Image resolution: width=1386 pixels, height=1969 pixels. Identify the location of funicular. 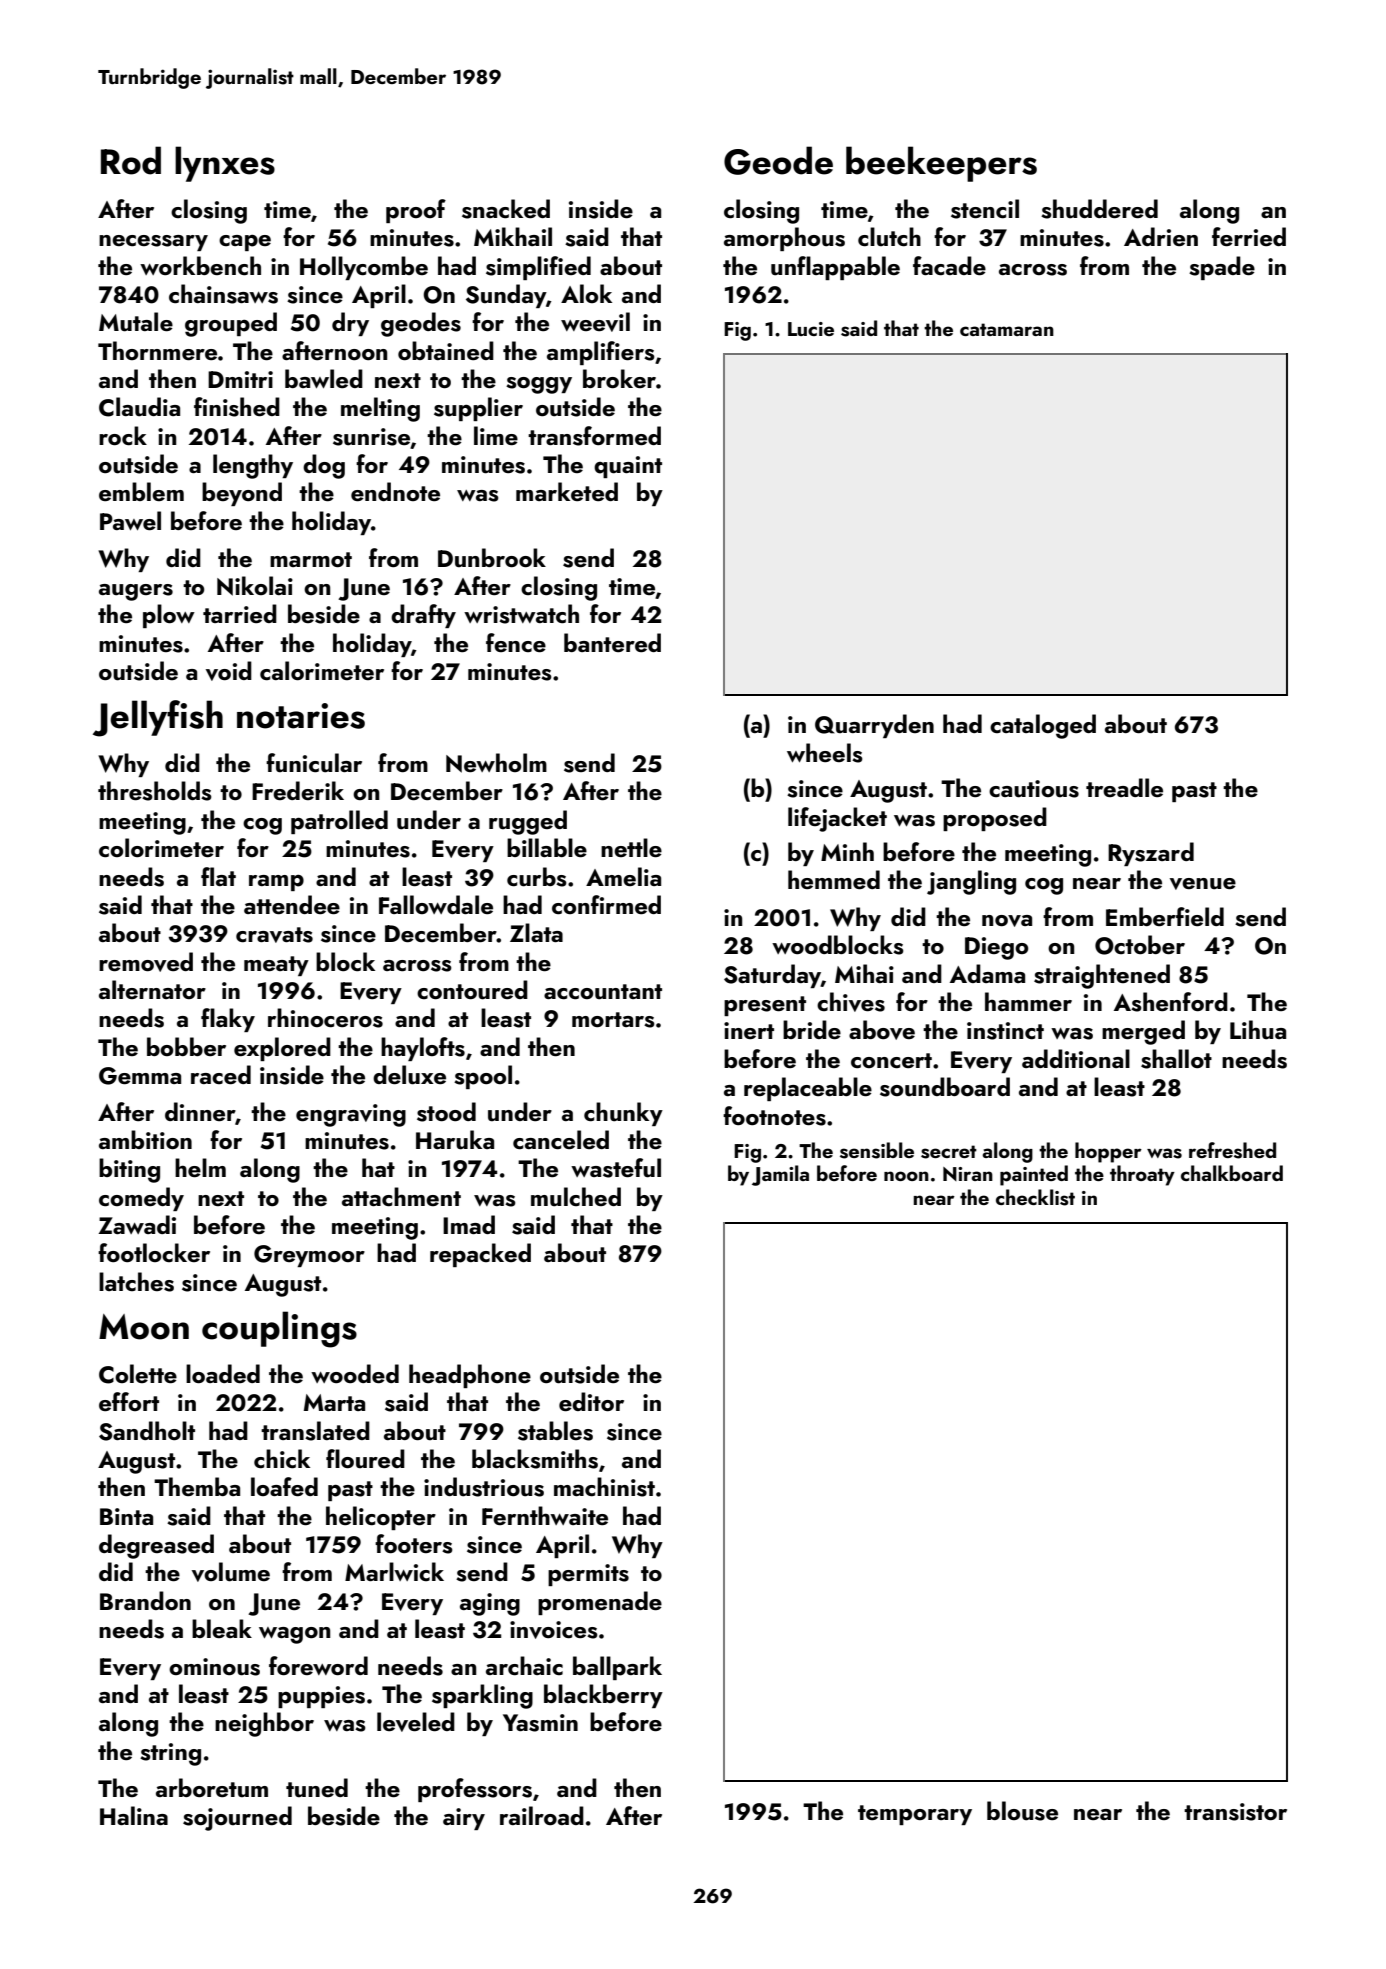
(314, 763).
